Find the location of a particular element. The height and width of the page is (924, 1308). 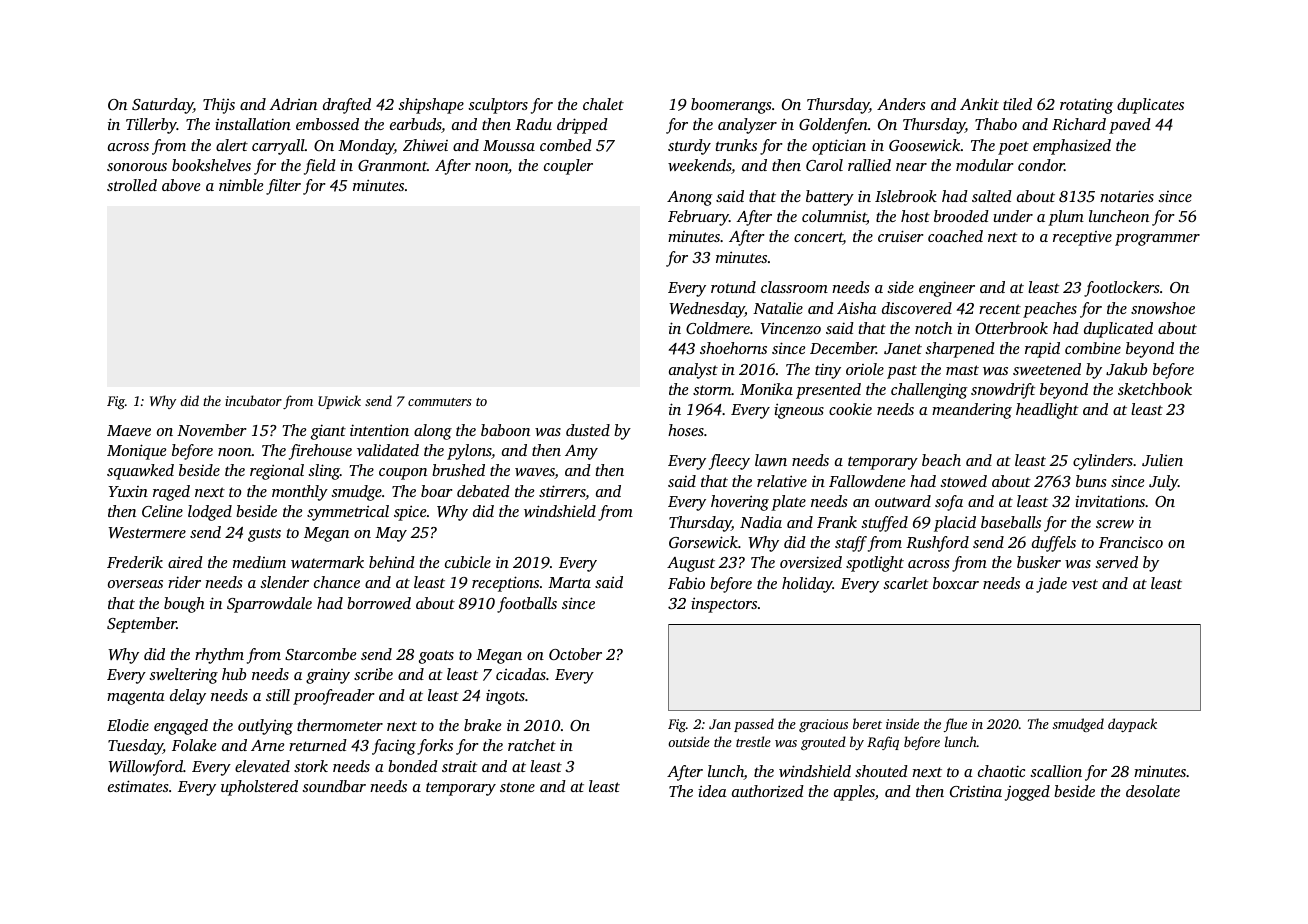

Jakub is located at coordinates (1126, 369).
